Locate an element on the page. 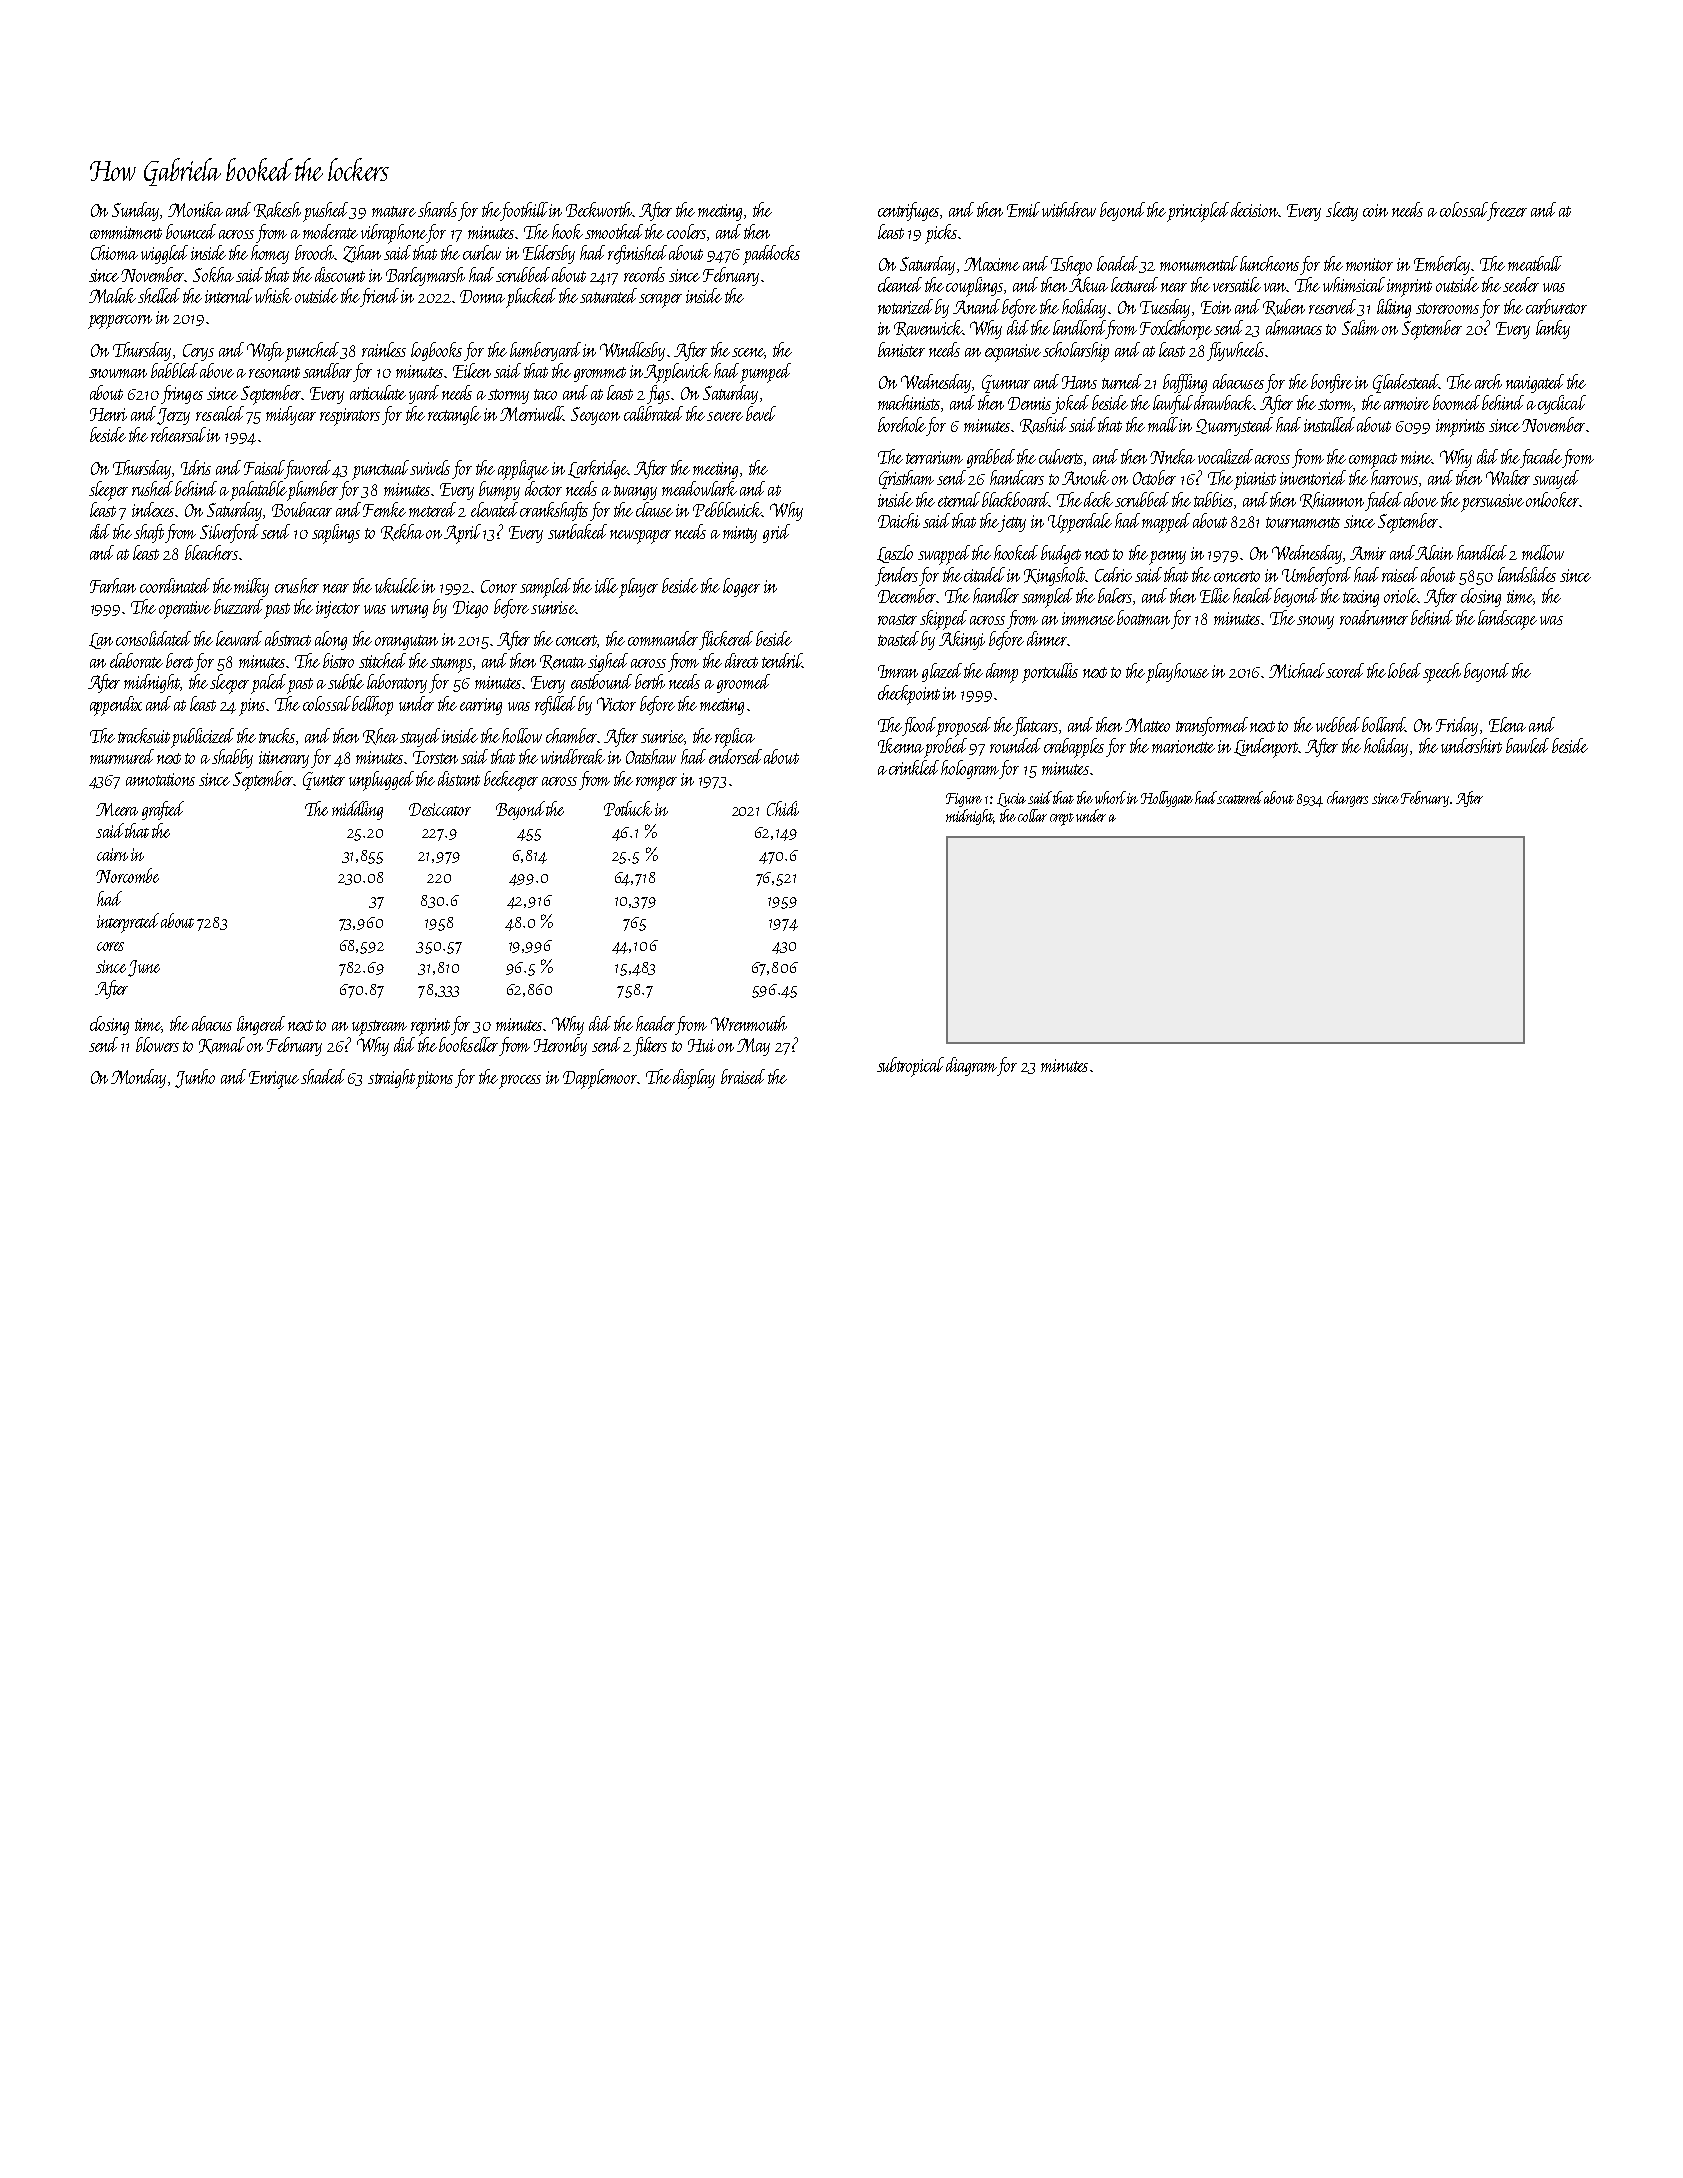 The height and width of the document is (2178, 1683). Pebblewick is located at coordinates (727, 509).
